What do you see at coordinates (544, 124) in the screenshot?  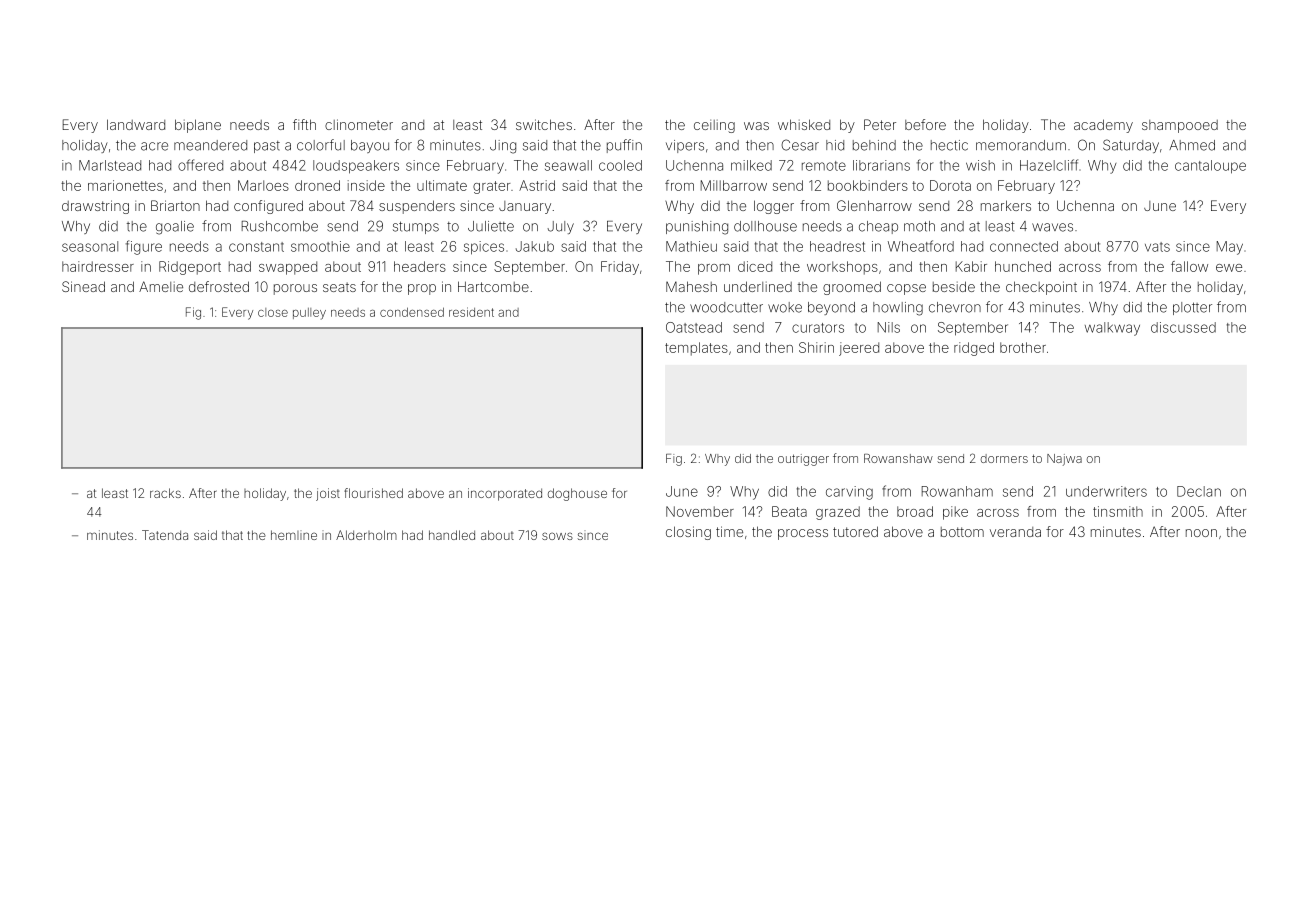 I see `switches` at bounding box center [544, 124].
